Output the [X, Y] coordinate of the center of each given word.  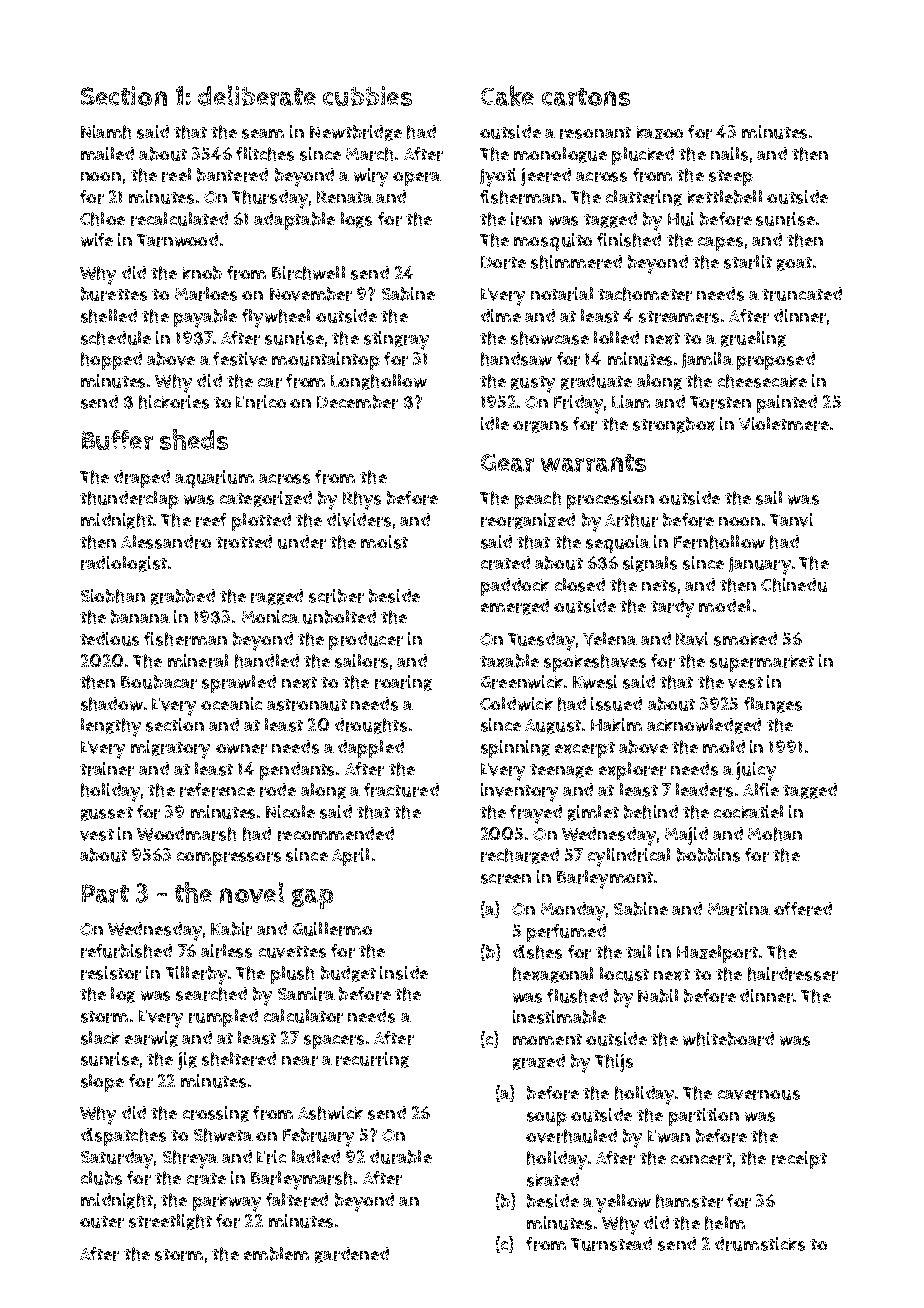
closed [580, 585]
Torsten [720, 402]
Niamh [106, 132]
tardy [672, 608]
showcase [550, 338]
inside [404, 973]
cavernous [759, 1095]
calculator [303, 1016]
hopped [111, 361]
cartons [586, 97]
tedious [109, 639]
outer [102, 1222]
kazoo [660, 132]
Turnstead [611, 1244]
